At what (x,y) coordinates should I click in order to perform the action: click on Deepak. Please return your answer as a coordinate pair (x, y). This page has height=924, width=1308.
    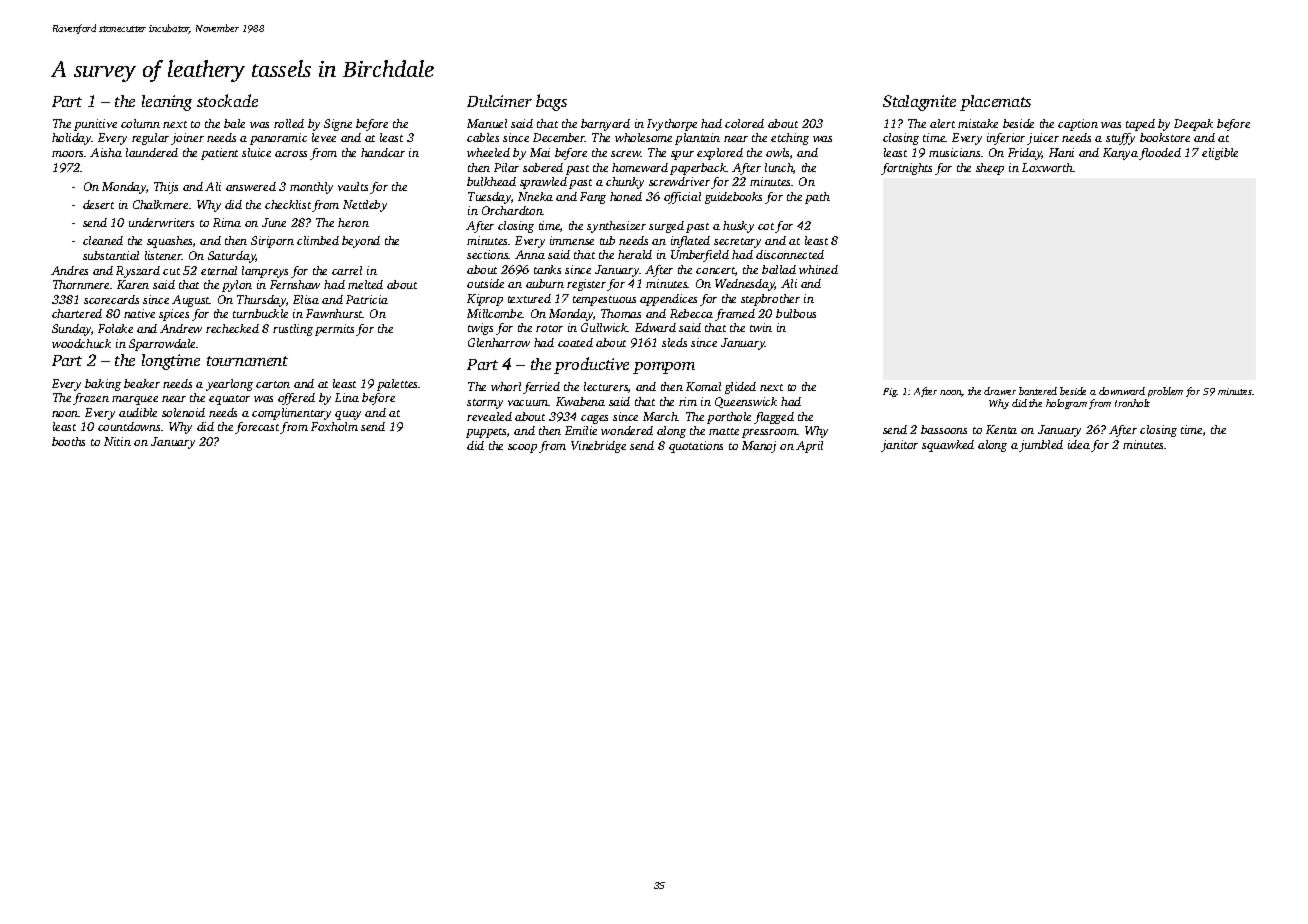
    Looking at the image, I should click on (1193, 125).
